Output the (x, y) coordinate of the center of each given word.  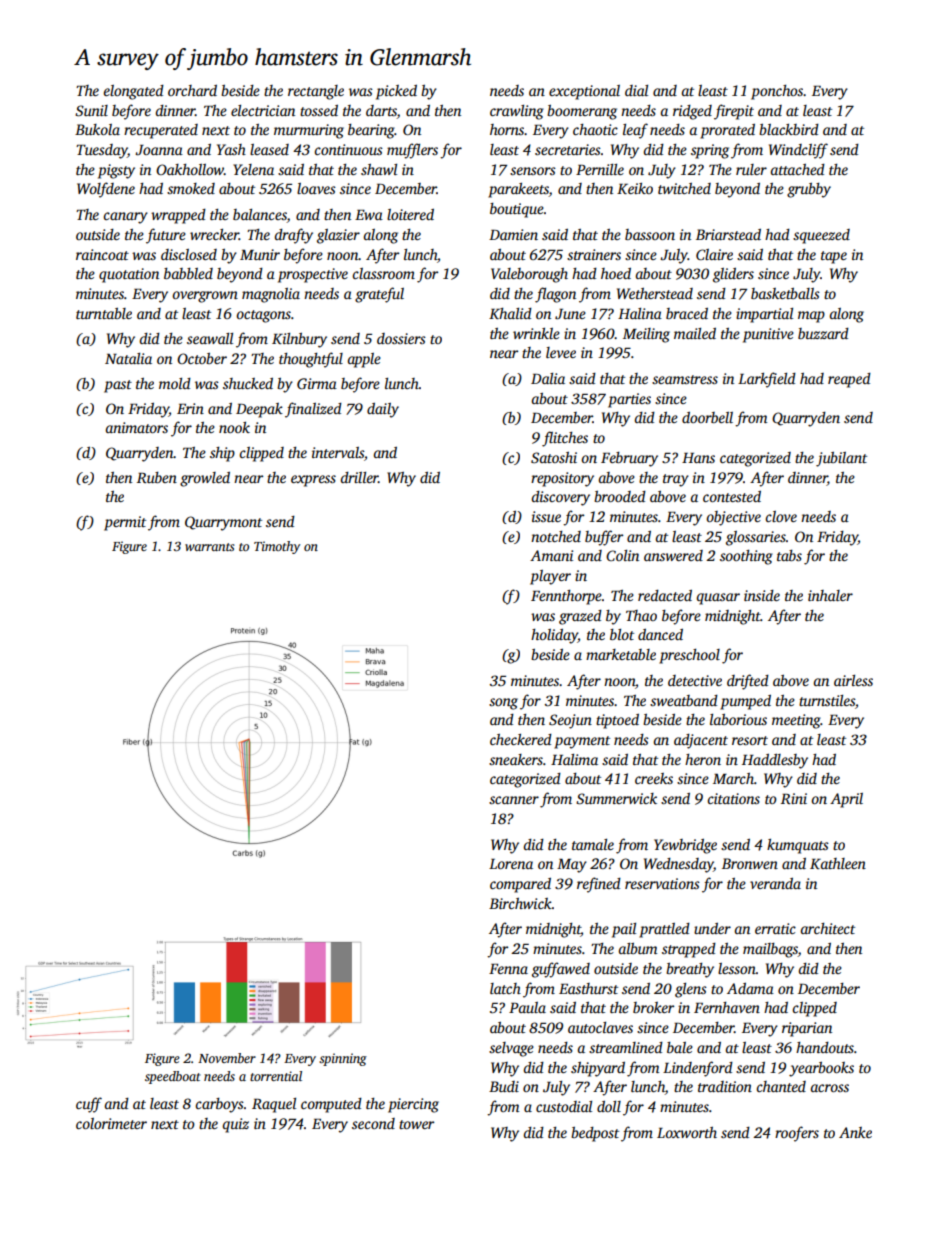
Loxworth (687, 1132)
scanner (514, 800)
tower (416, 1124)
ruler (751, 169)
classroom (383, 273)
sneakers (516, 759)
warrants (209, 547)
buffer (604, 538)
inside (762, 595)
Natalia (128, 358)
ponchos (777, 92)
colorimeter (111, 1123)
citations (733, 798)
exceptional (584, 92)
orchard (192, 90)
